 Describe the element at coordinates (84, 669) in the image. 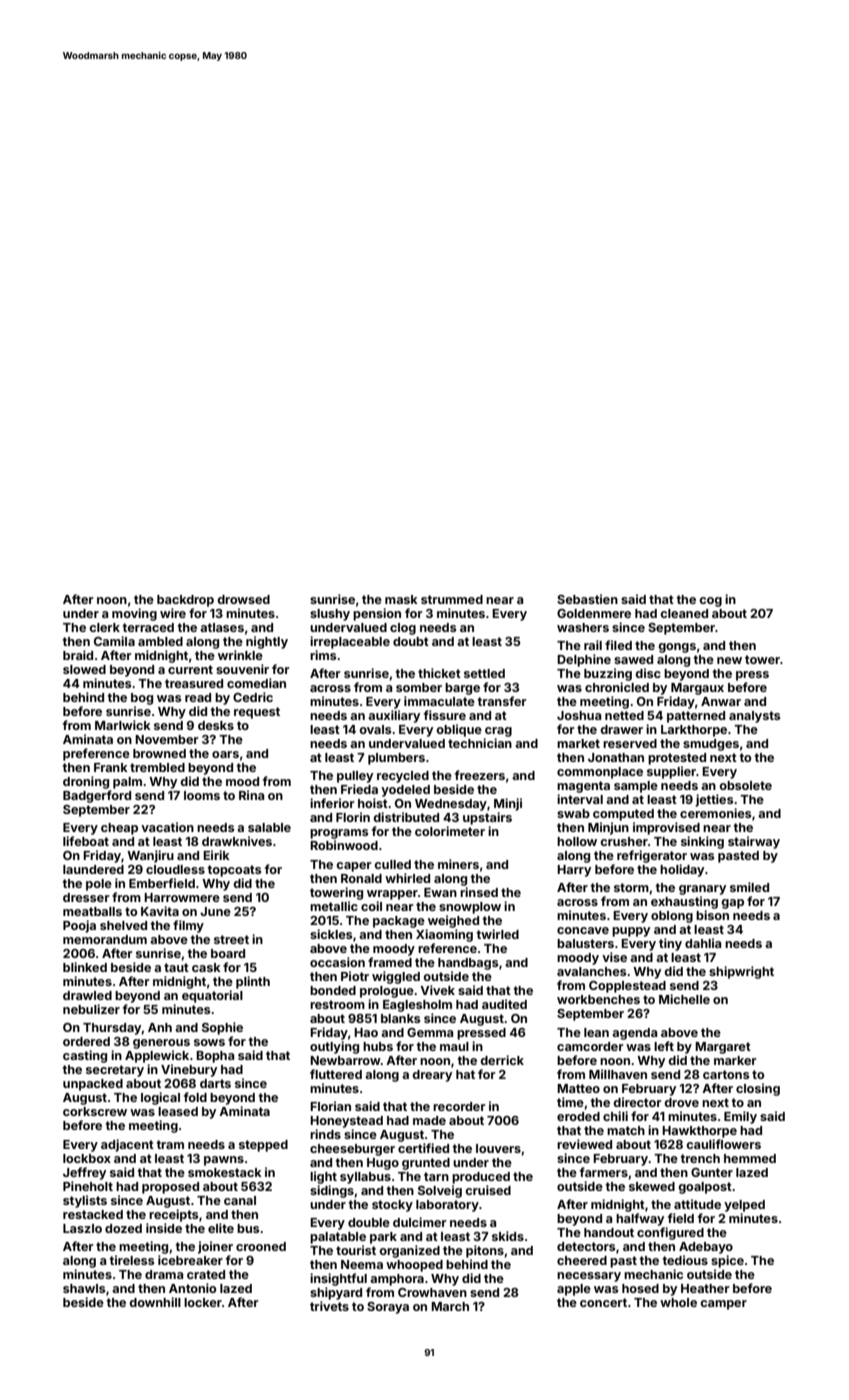

I see `slowed` at that location.
